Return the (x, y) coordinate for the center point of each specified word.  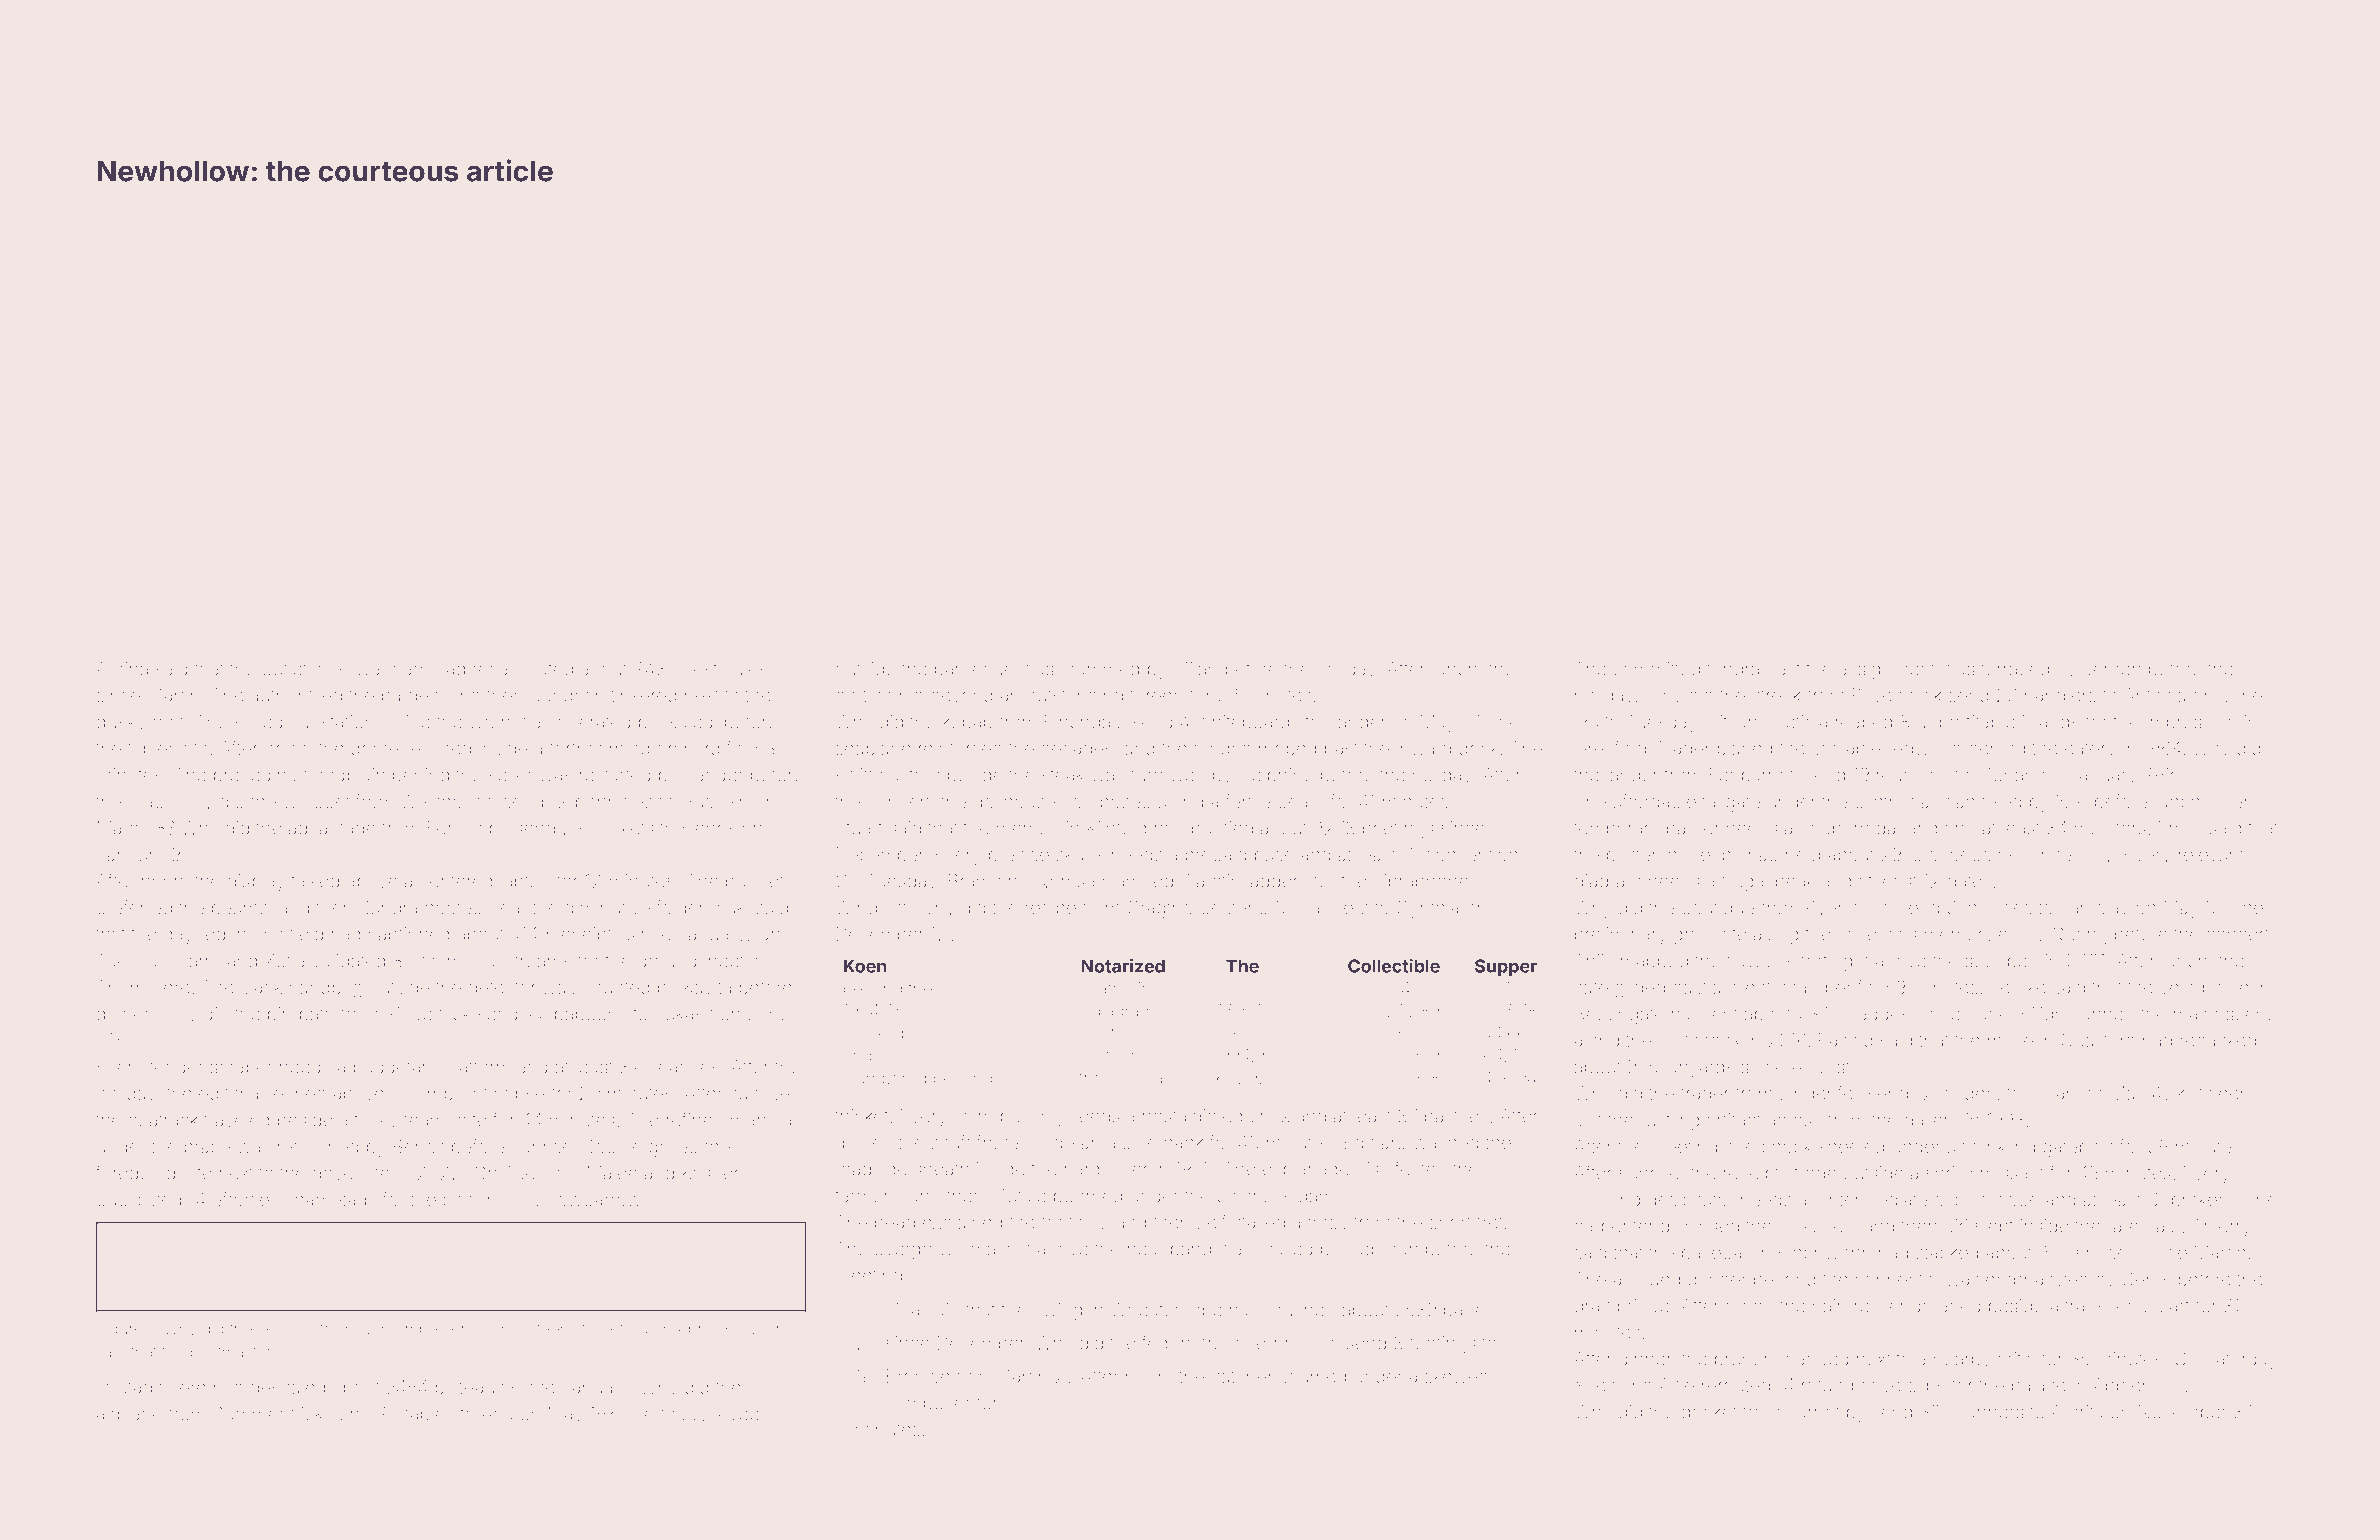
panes (1469, 1313)
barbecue (974, 669)
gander (1717, 1281)
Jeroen (2112, 669)
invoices (1998, 908)
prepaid (1216, 856)
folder (680, 907)
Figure (120, 1330)
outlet (284, 669)
